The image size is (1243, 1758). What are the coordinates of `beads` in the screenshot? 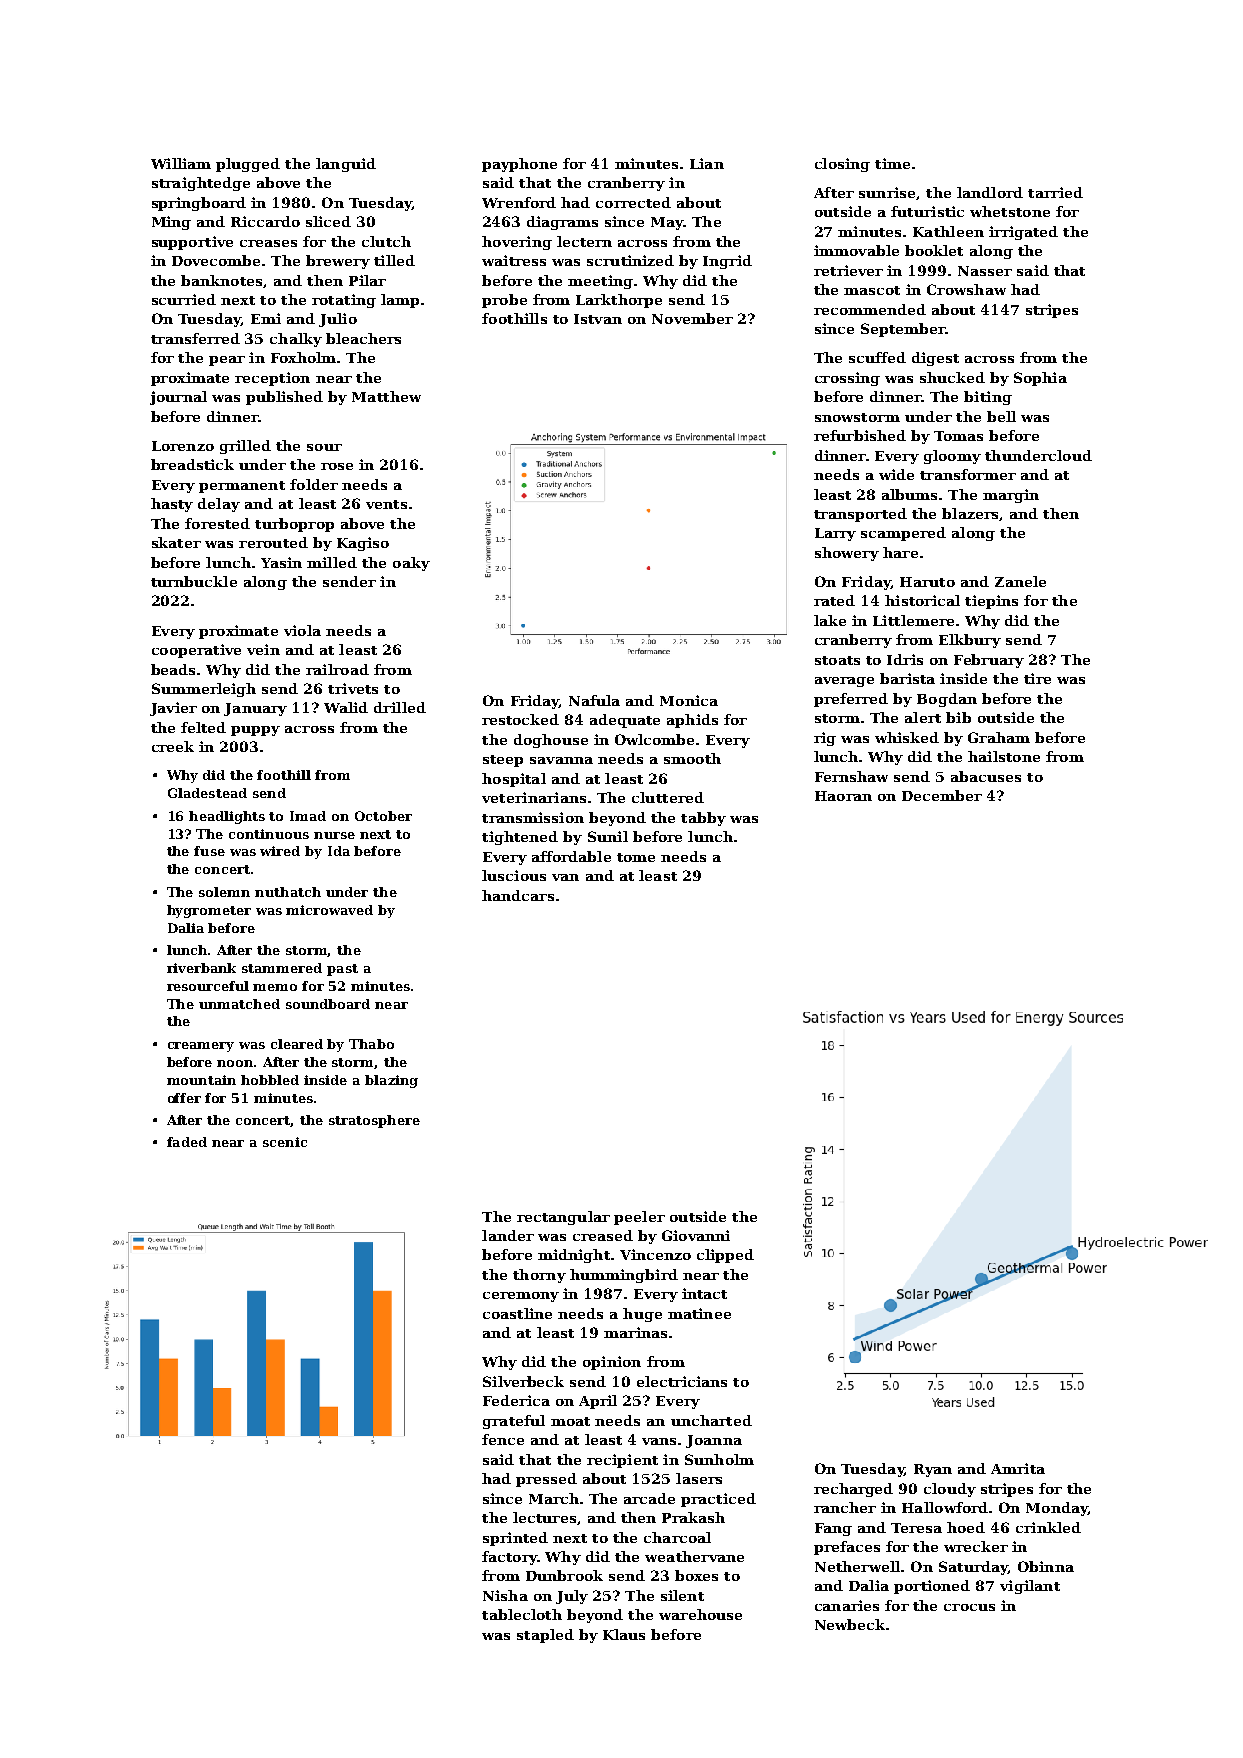 It's located at (173, 669).
